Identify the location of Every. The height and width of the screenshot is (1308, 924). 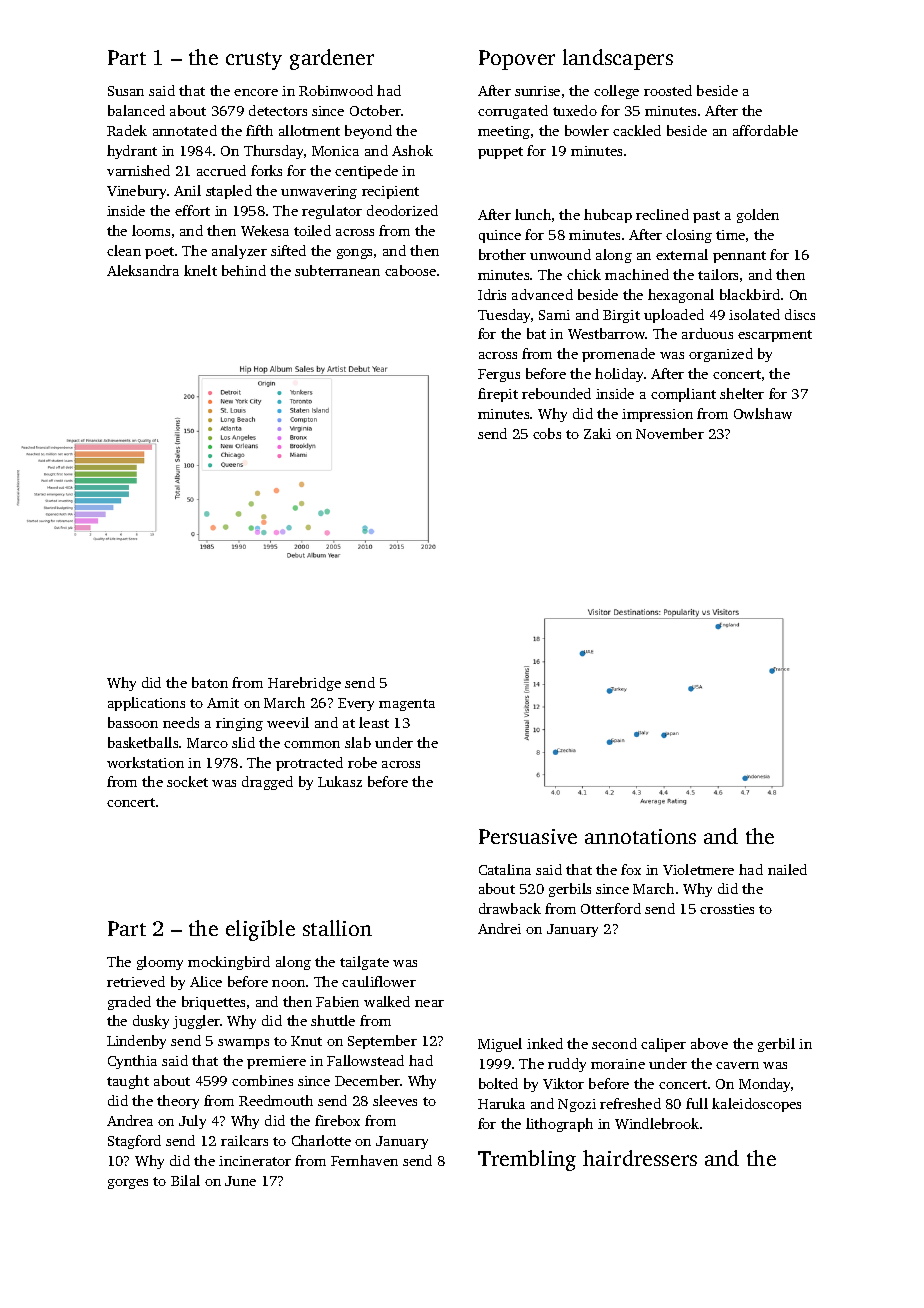
(356, 704).
